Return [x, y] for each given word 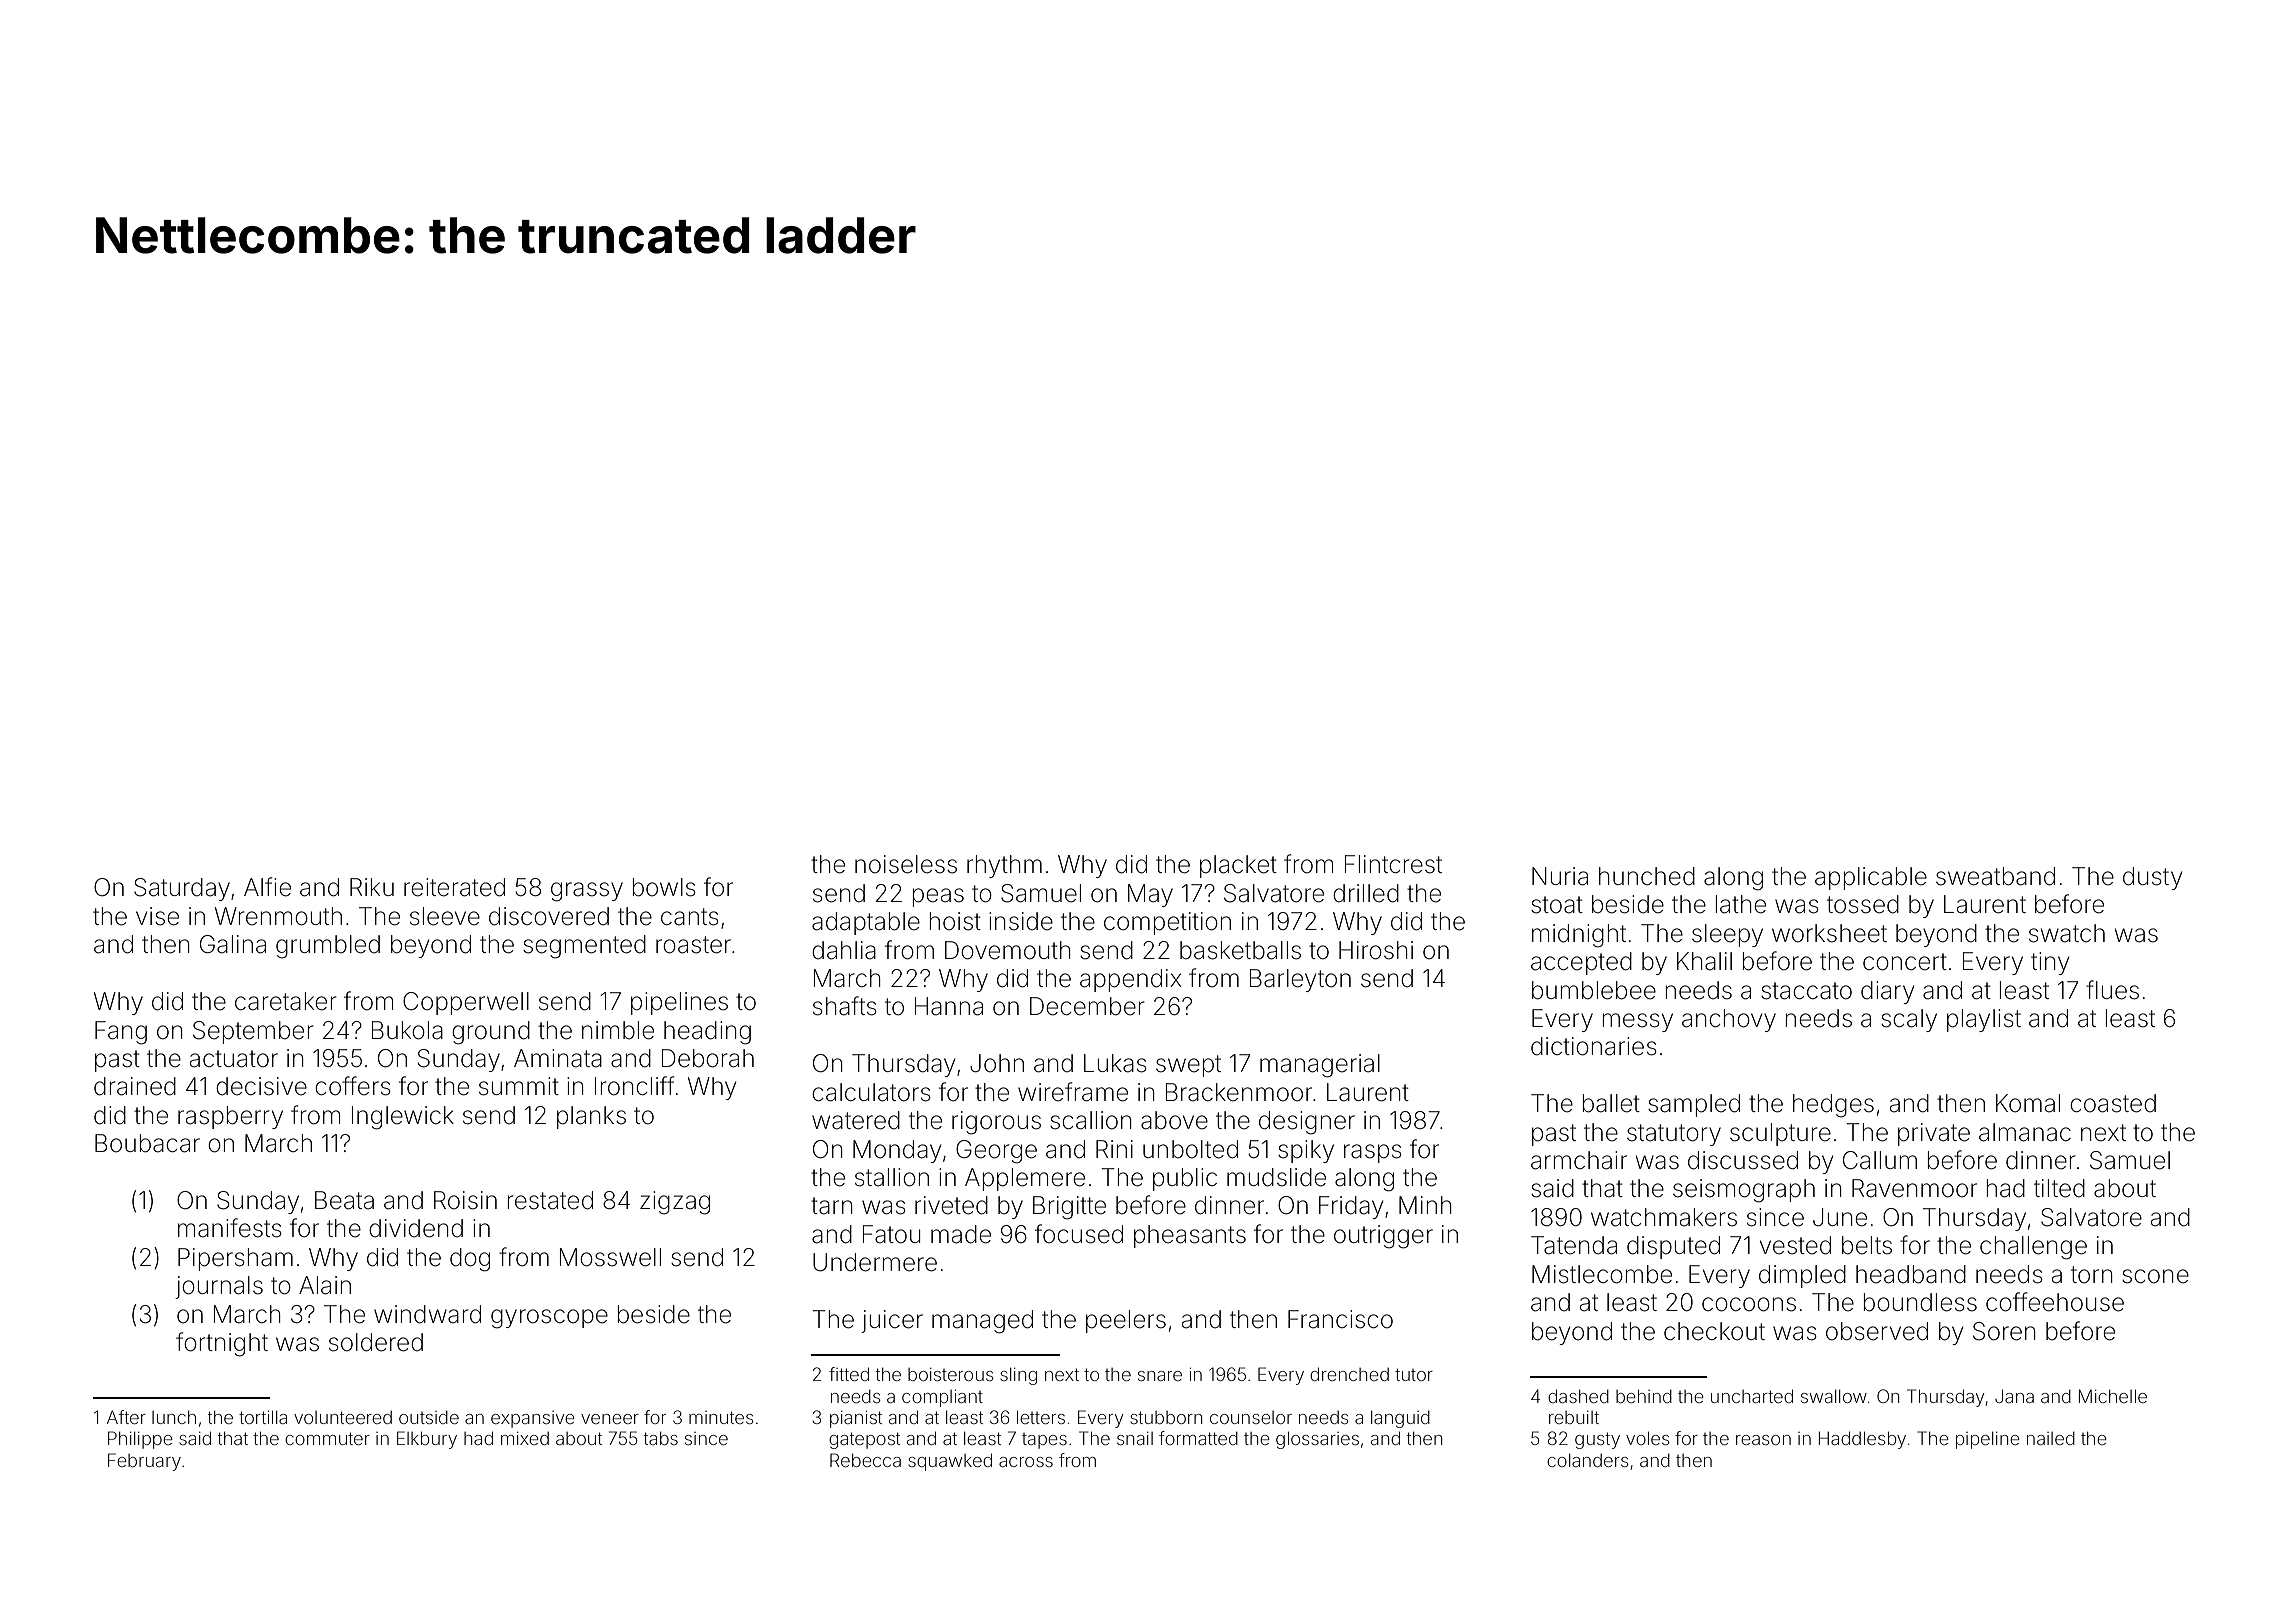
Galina [233, 944]
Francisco [1340, 1319]
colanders [1587, 1460]
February [144, 1462]
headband [1911, 1274]
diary [1887, 992]
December [1087, 1006]
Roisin [465, 1200]
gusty [1597, 1440]
